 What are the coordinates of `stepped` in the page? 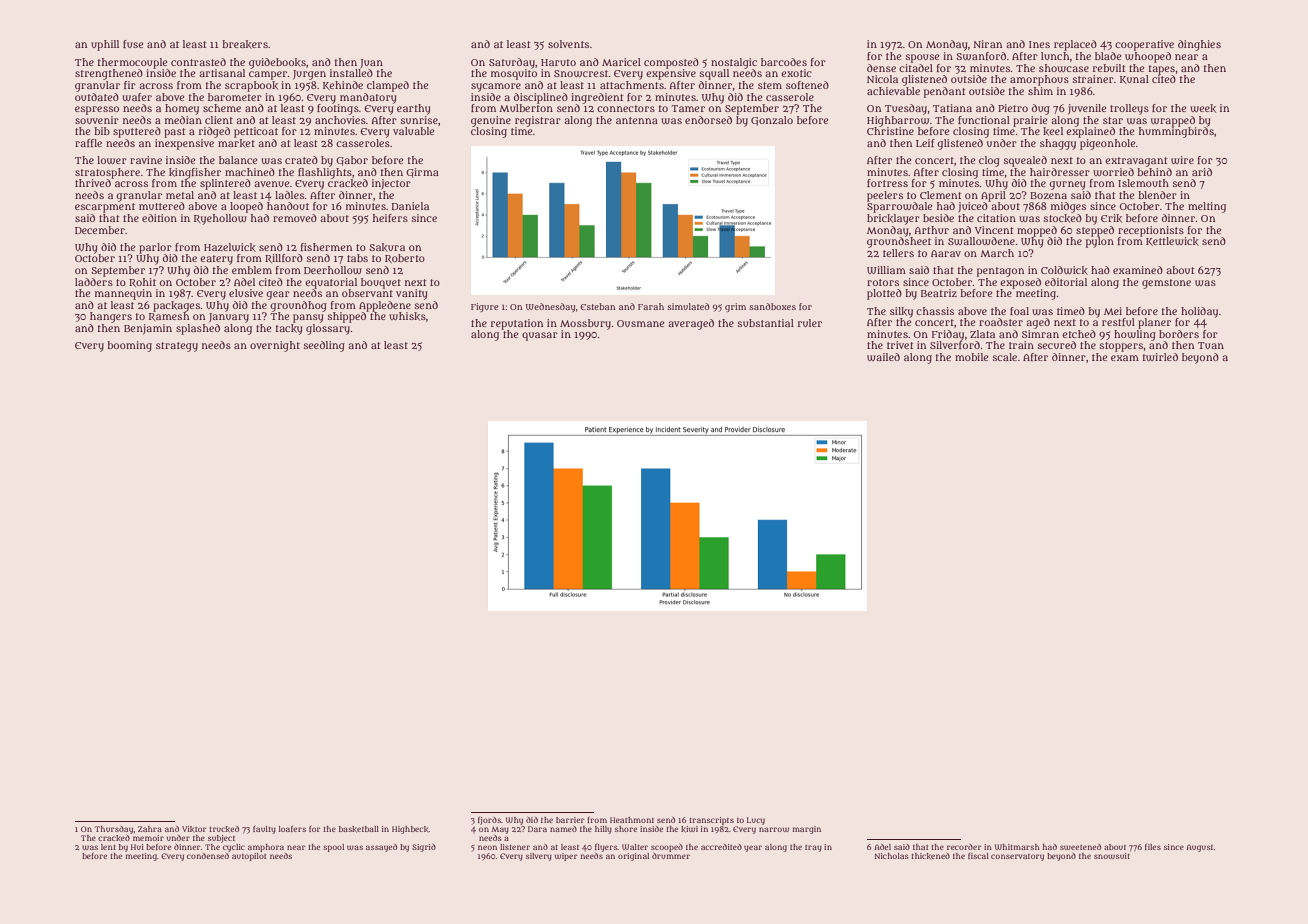 It's located at (1095, 231).
